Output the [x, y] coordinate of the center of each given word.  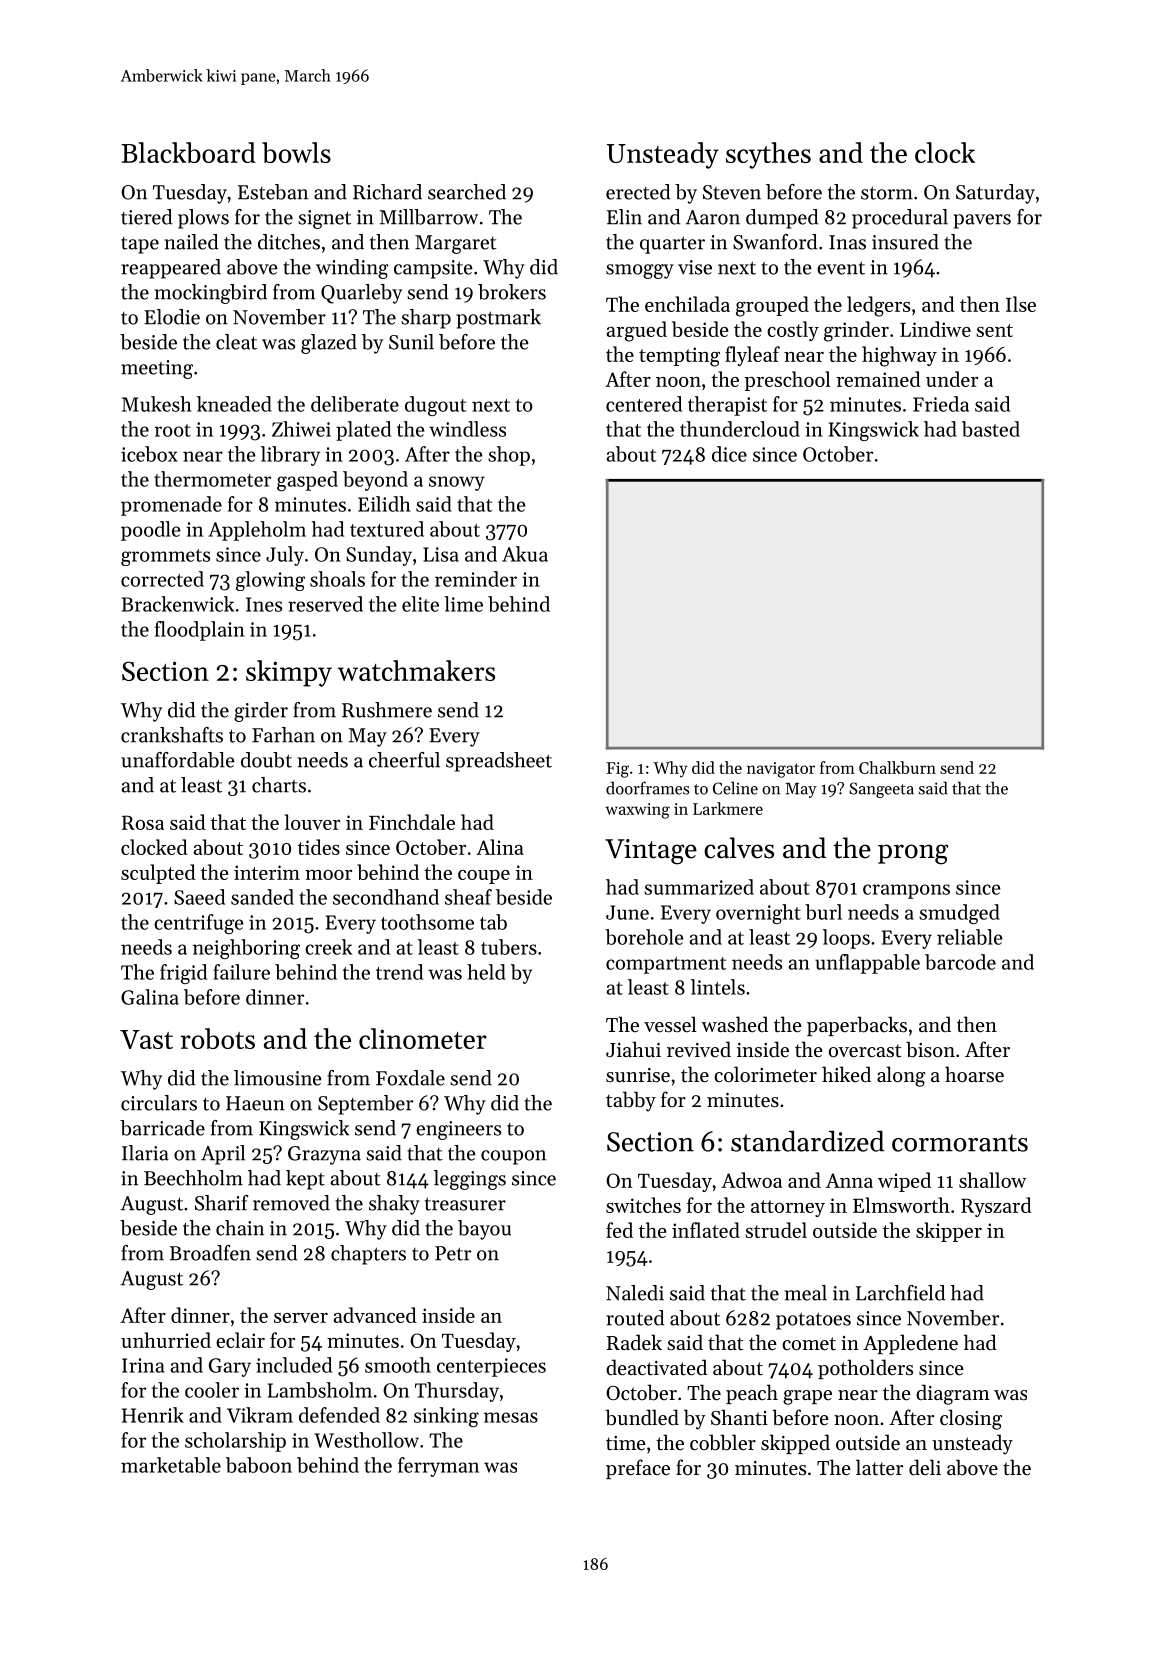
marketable [171, 1465]
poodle [151, 531]
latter [879, 1467]
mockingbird [211, 294]
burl [823, 912]
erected [638, 192]
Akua [525, 554]
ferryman [438, 1467]
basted [991, 429]
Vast [146, 1039]
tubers [509, 947]
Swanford [775, 242]
